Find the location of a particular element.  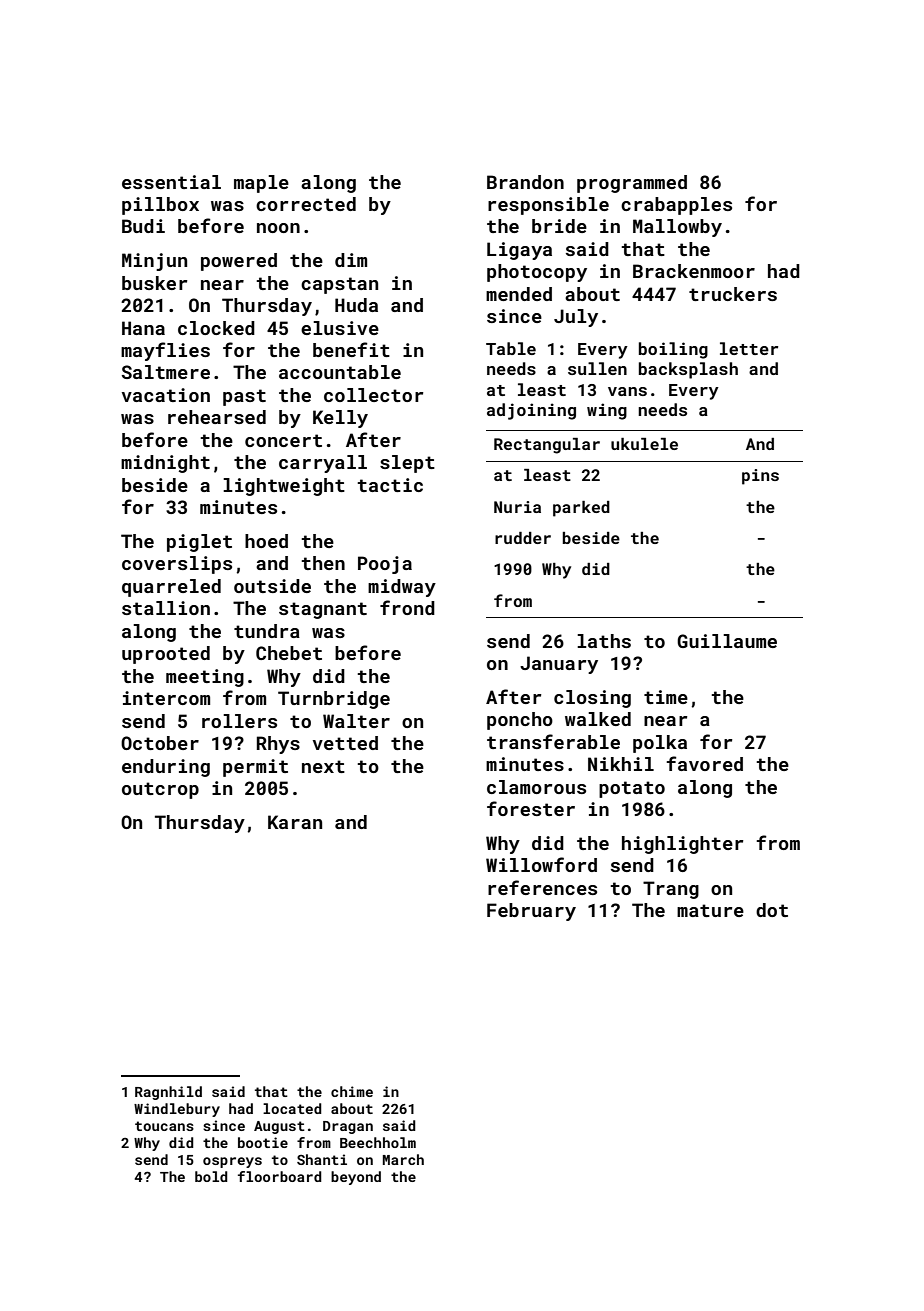

Walter is located at coordinates (356, 721).
